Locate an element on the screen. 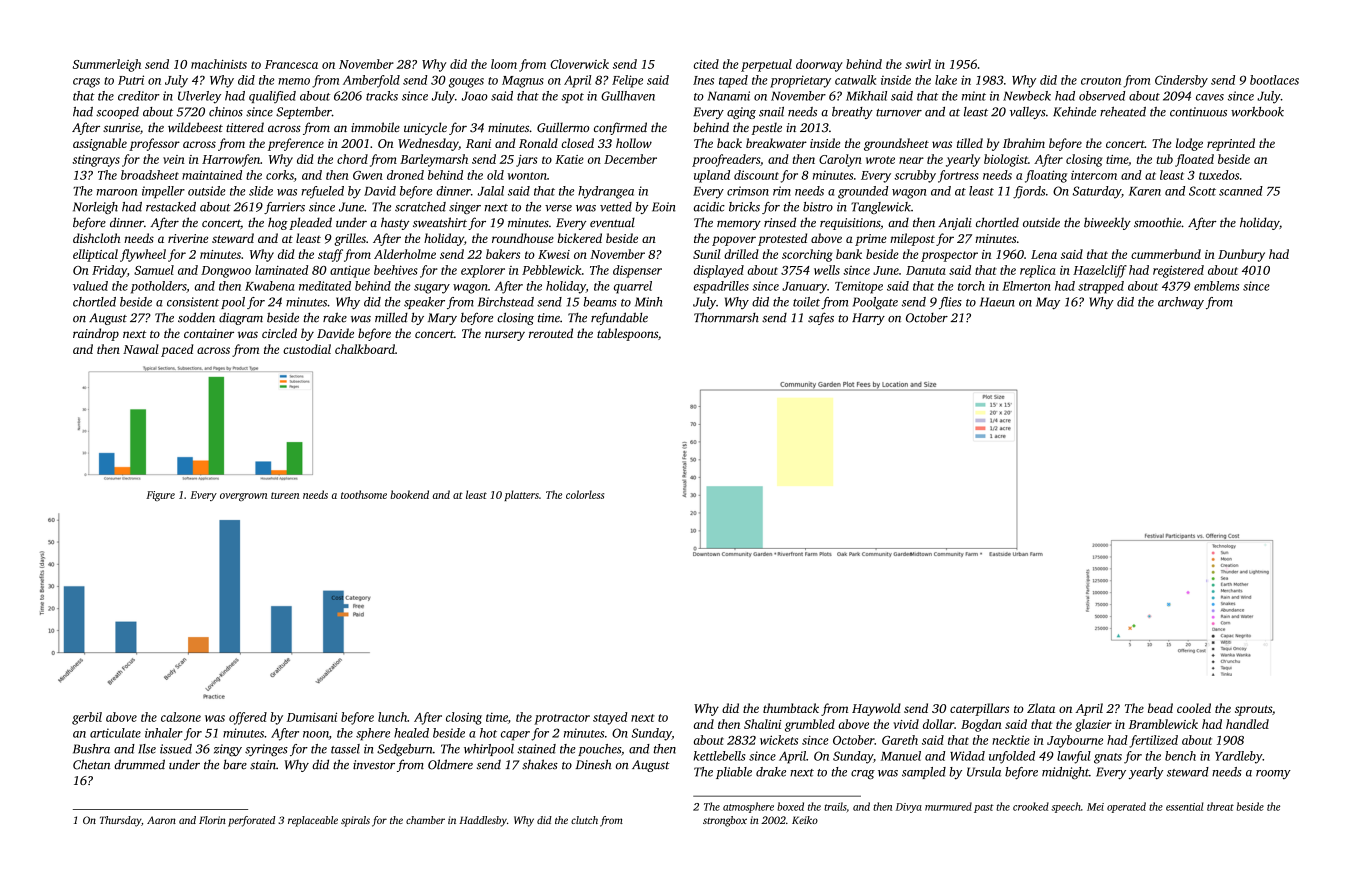 This screenshot has height=887, width=1372. Cindersby is located at coordinates (1181, 81).
